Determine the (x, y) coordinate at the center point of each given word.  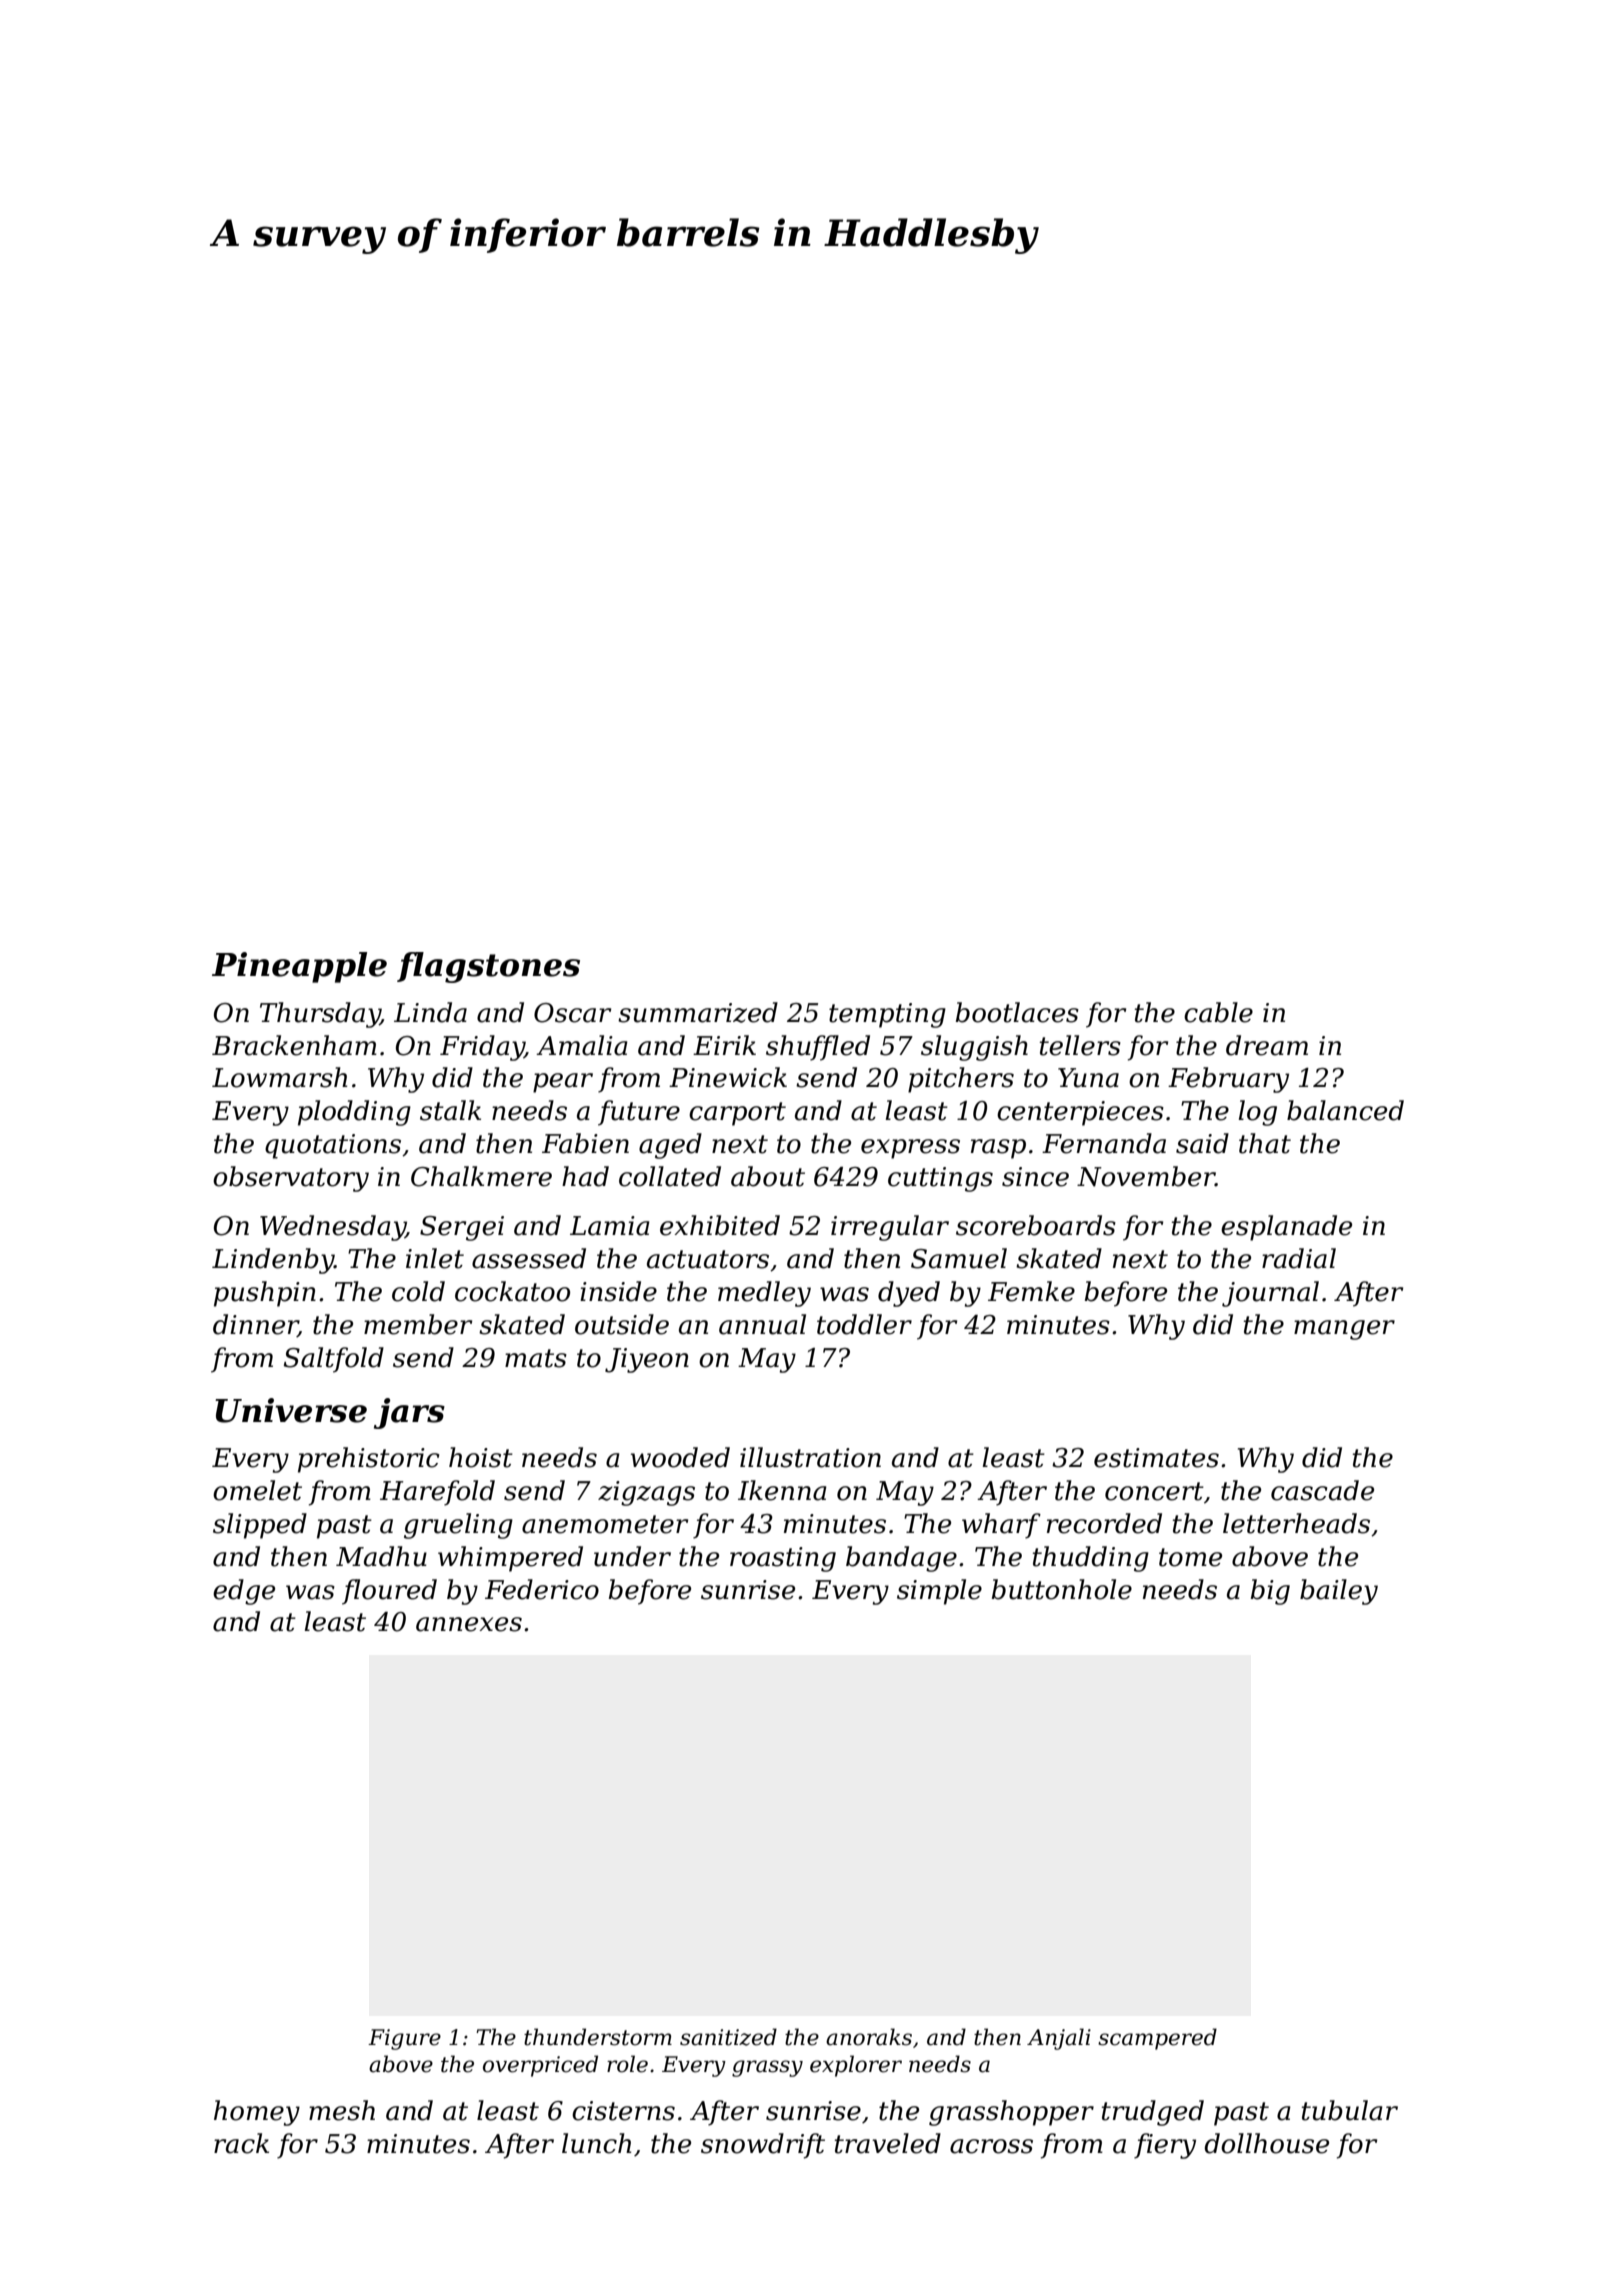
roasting (783, 1559)
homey (257, 2113)
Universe (291, 1410)
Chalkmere (481, 1176)
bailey (1339, 1592)
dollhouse (1266, 2143)
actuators (708, 1259)
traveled (888, 2143)
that (1265, 1143)
